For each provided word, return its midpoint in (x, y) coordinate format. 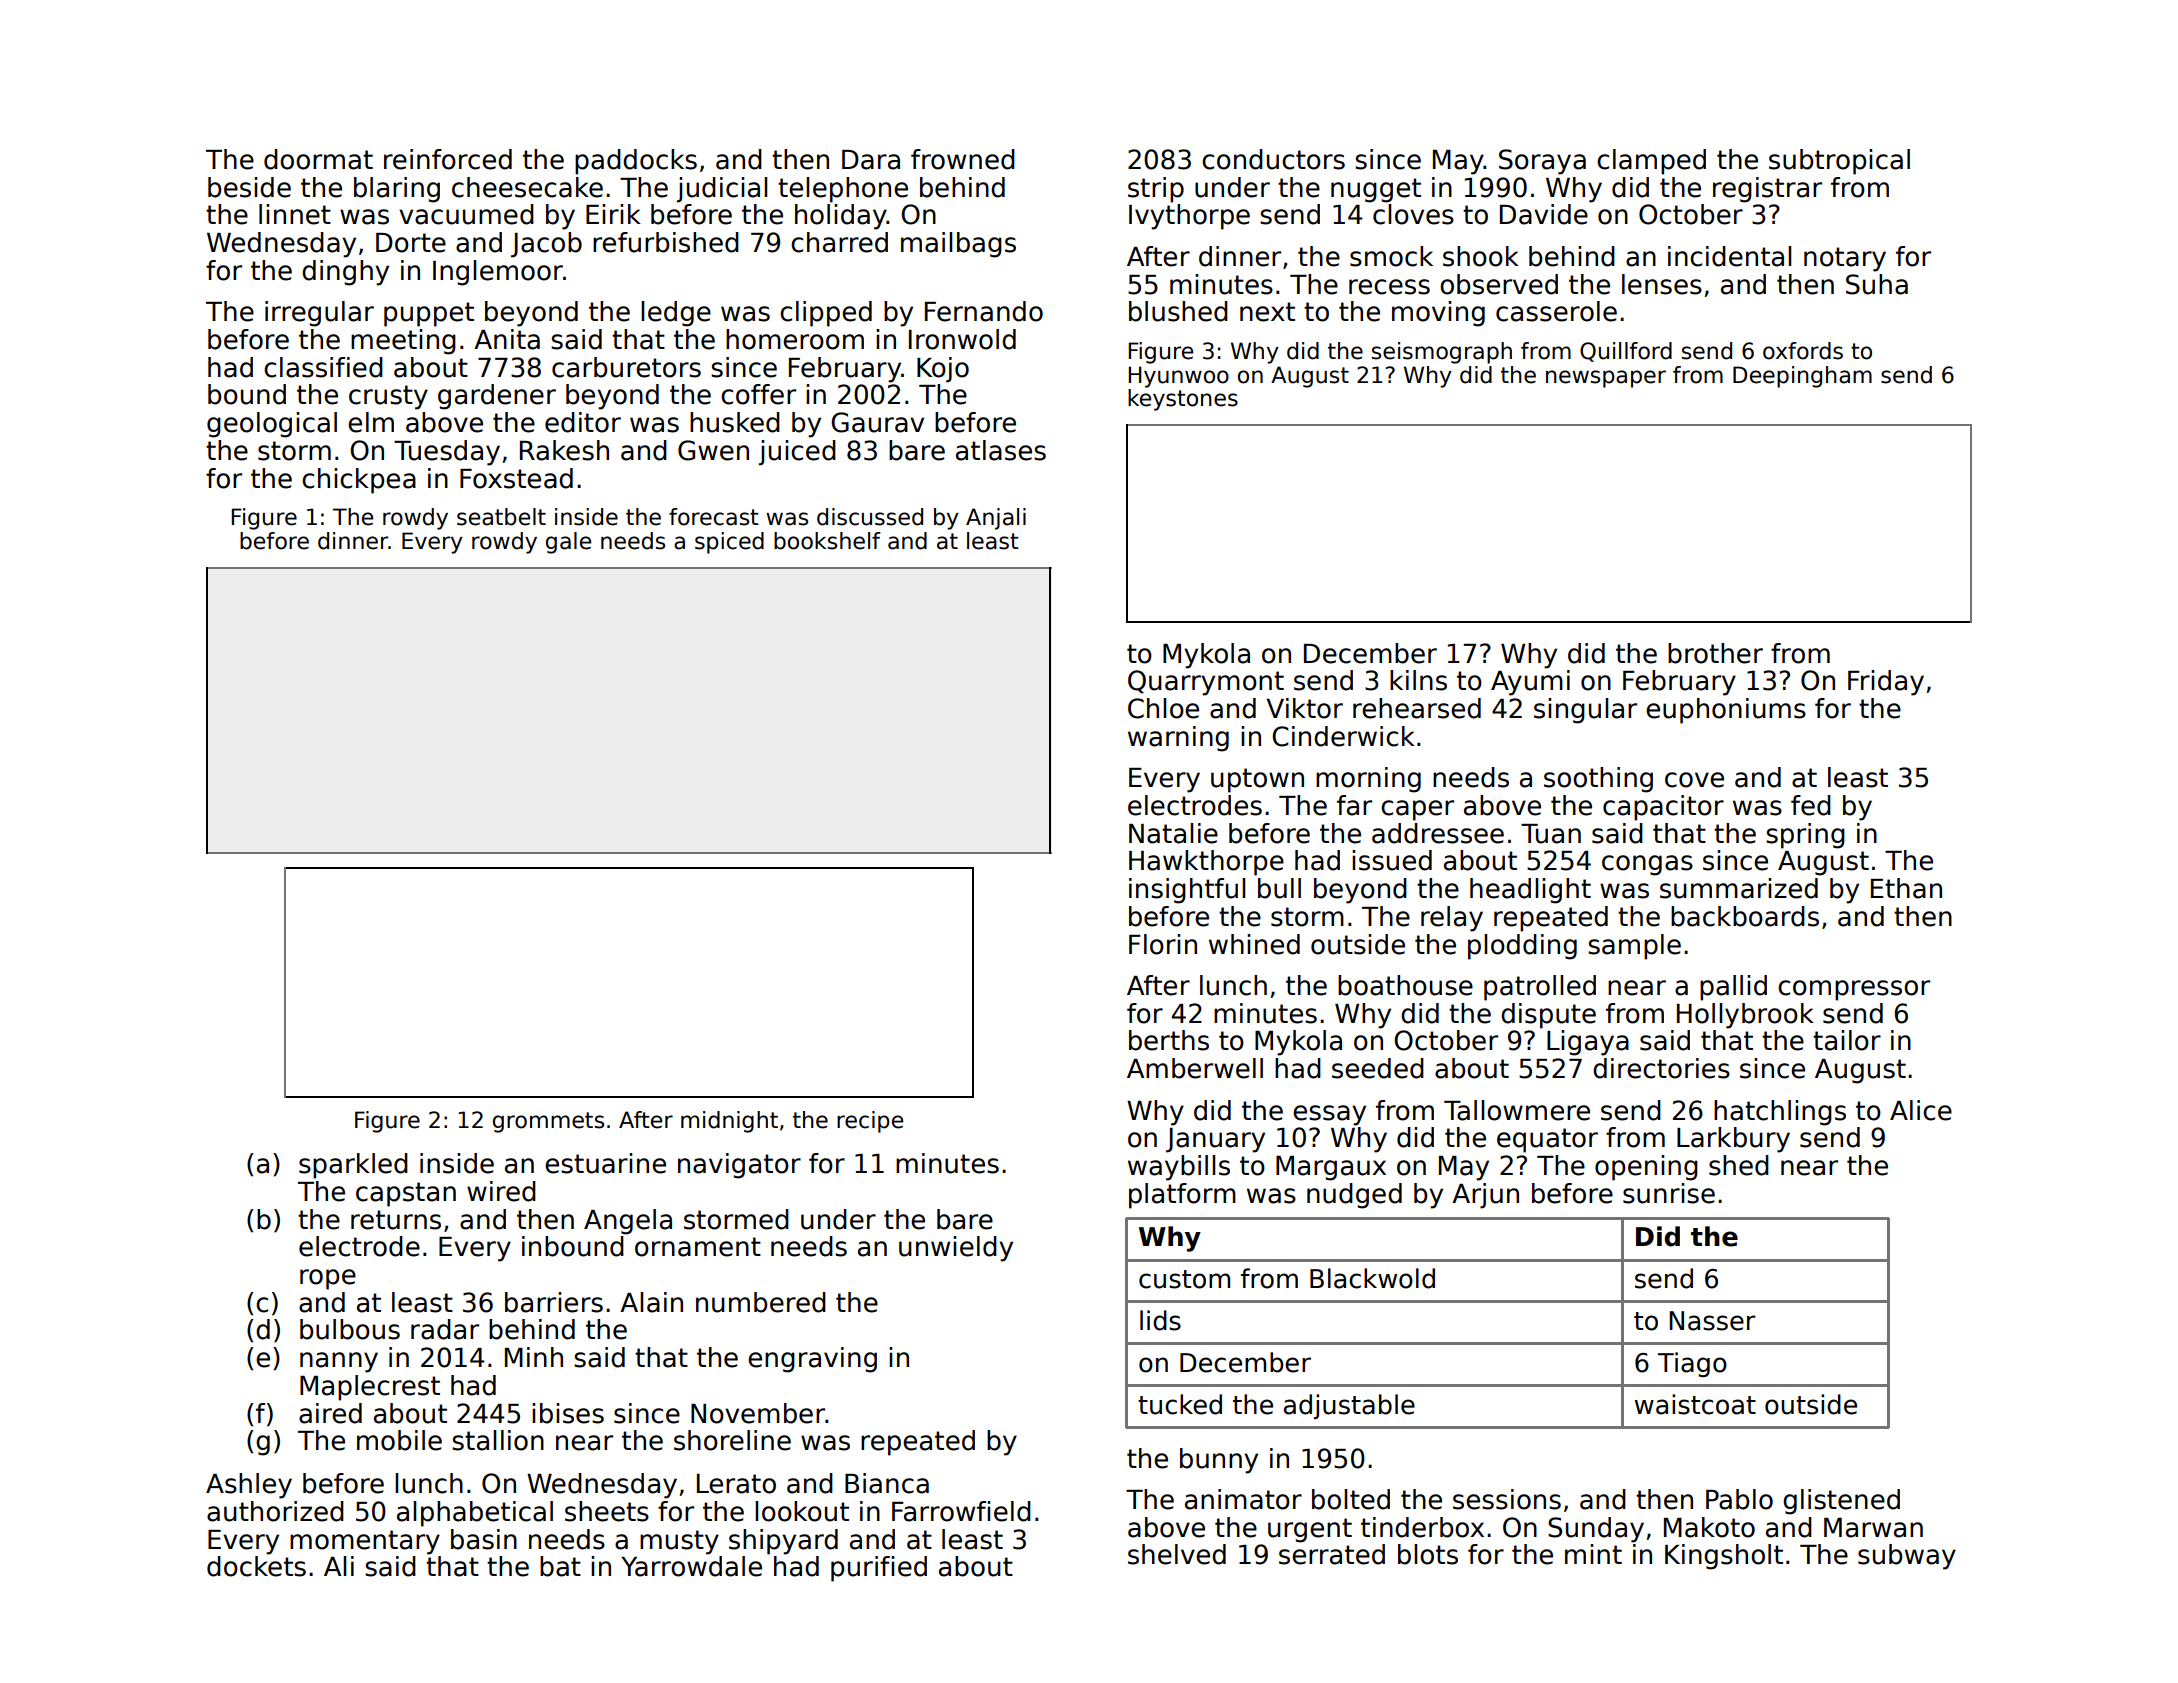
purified (879, 1569)
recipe (870, 1122)
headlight (1530, 891)
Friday (1886, 683)
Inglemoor (498, 273)
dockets (256, 1566)
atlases (1001, 450)
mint (1593, 1554)
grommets (548, 1122)
